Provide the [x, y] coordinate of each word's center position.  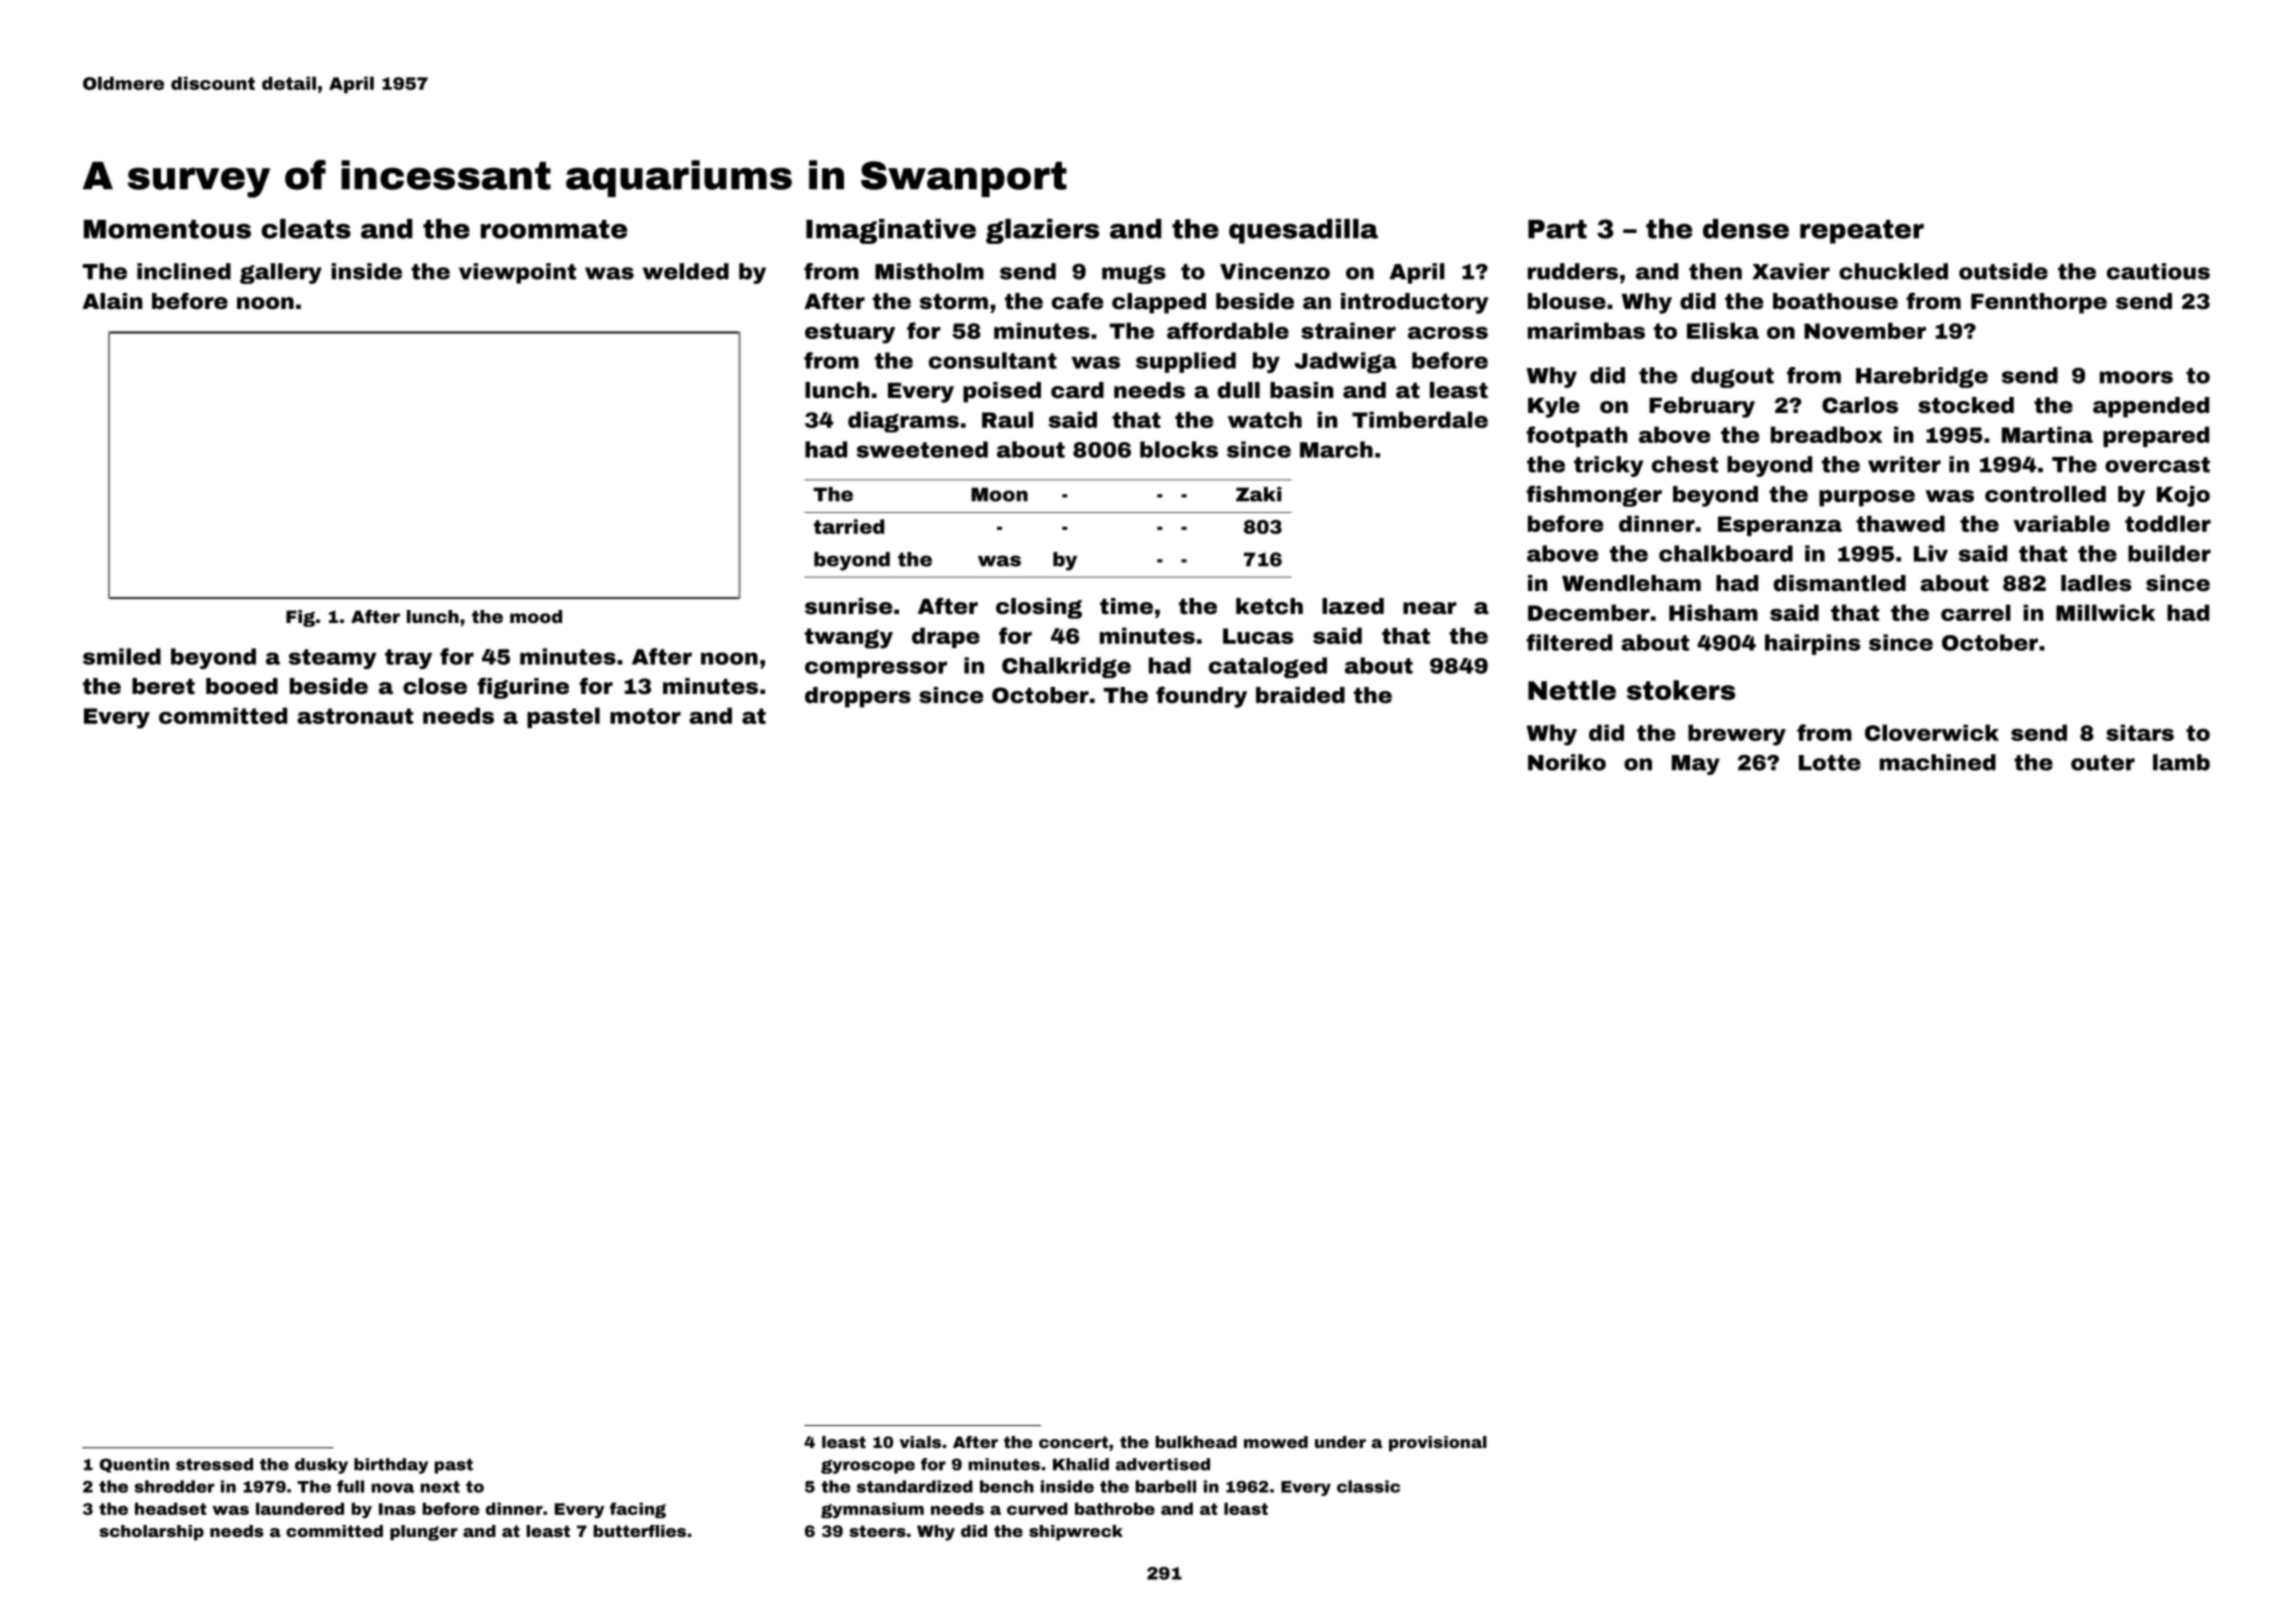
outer [2103, 763]
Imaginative [891, 231]
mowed [1276, 1442]
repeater [1862, 232]
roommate [554, 229]
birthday [391, 1466]
